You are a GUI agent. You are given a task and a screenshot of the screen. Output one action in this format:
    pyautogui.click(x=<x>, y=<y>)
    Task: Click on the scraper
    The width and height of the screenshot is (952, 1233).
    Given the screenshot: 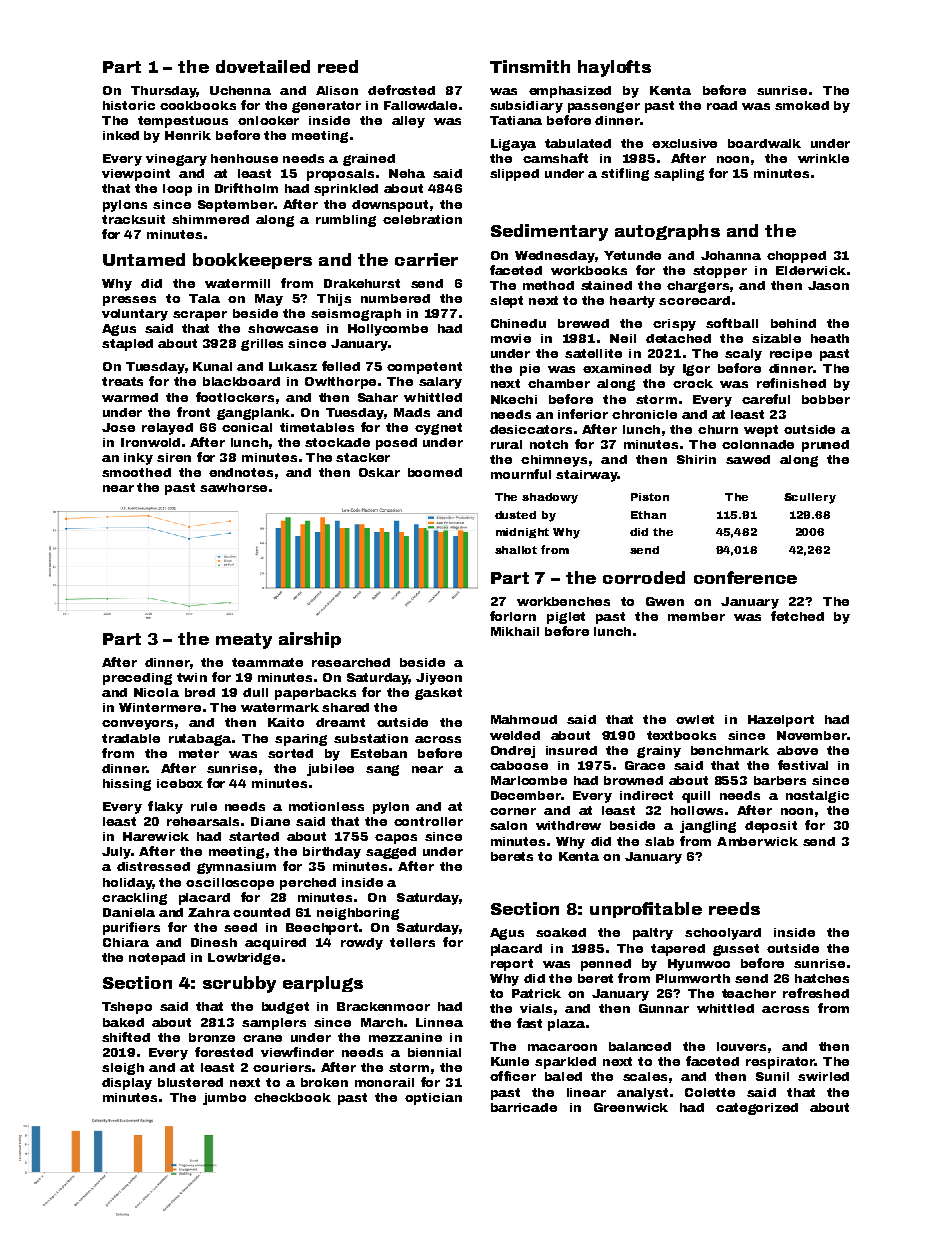 What is the action you would take?
    pyautogui.click(x=200, y=316)
